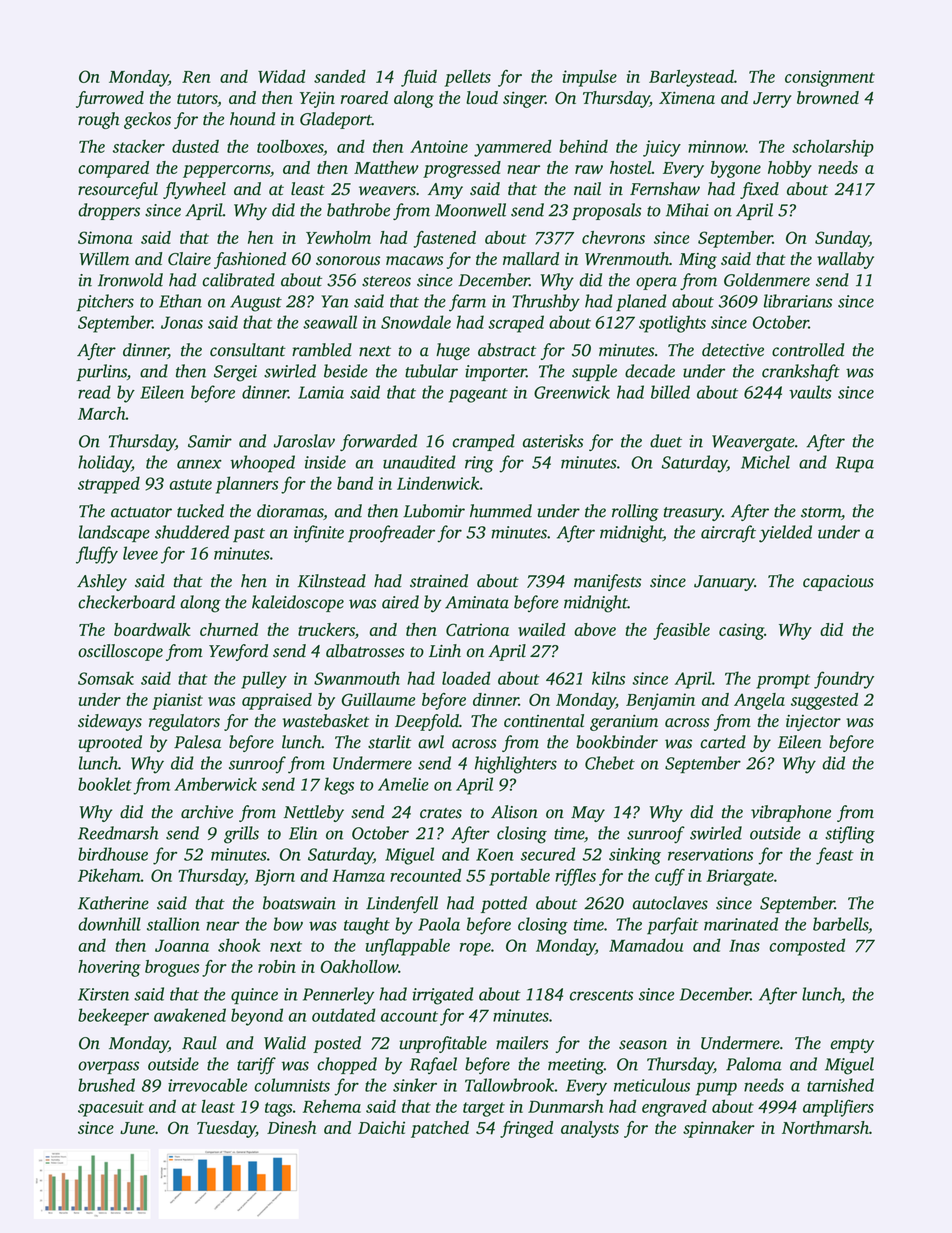  I want to click on riffles, so click(575, 877).
